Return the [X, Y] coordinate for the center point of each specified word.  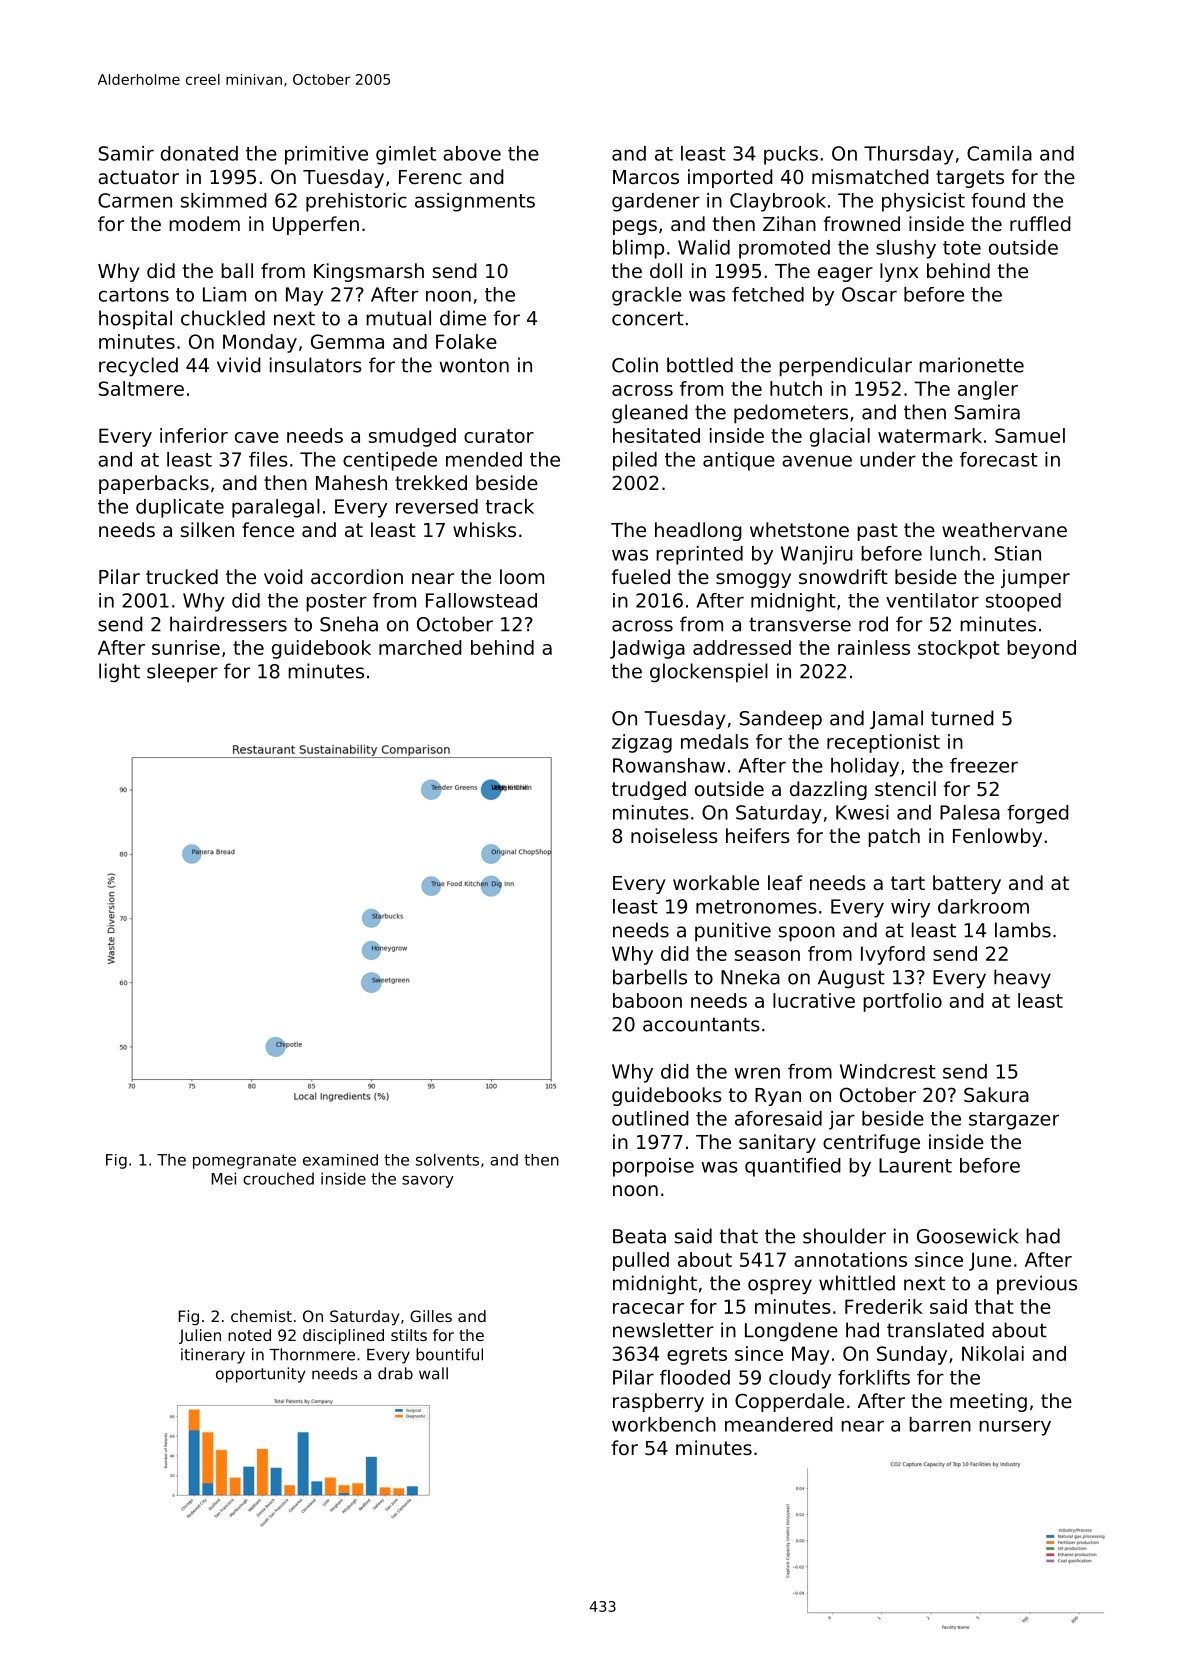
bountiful [449, 1354]
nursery [1015, 1428]
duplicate [180, 508]
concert [648, 318]
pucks [791, 155]
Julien [200, 1336]
